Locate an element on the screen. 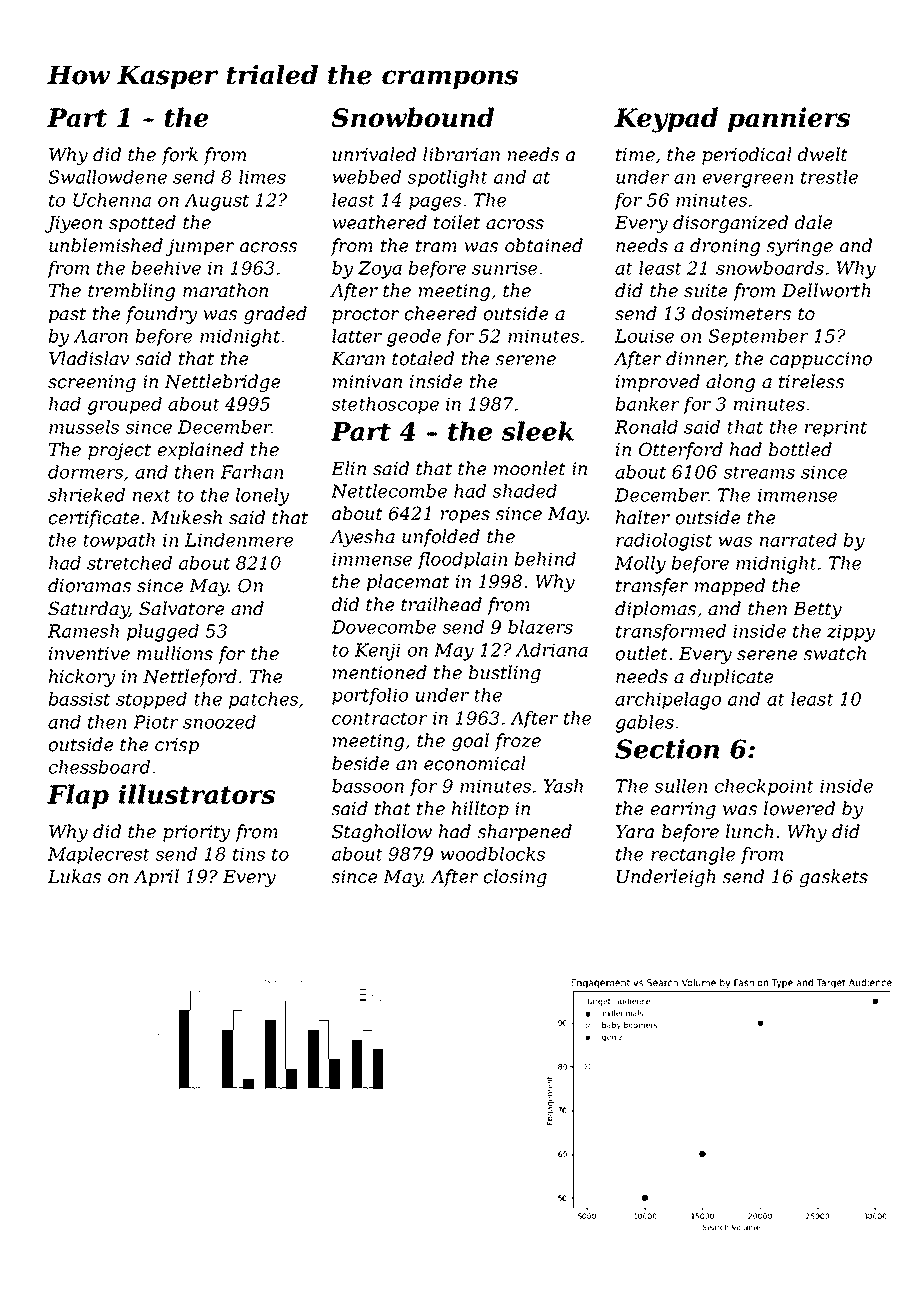 Image resolution: width=924 pixels, height=1308 pixels. Jiyeon is located at coordinates (73, 224).
